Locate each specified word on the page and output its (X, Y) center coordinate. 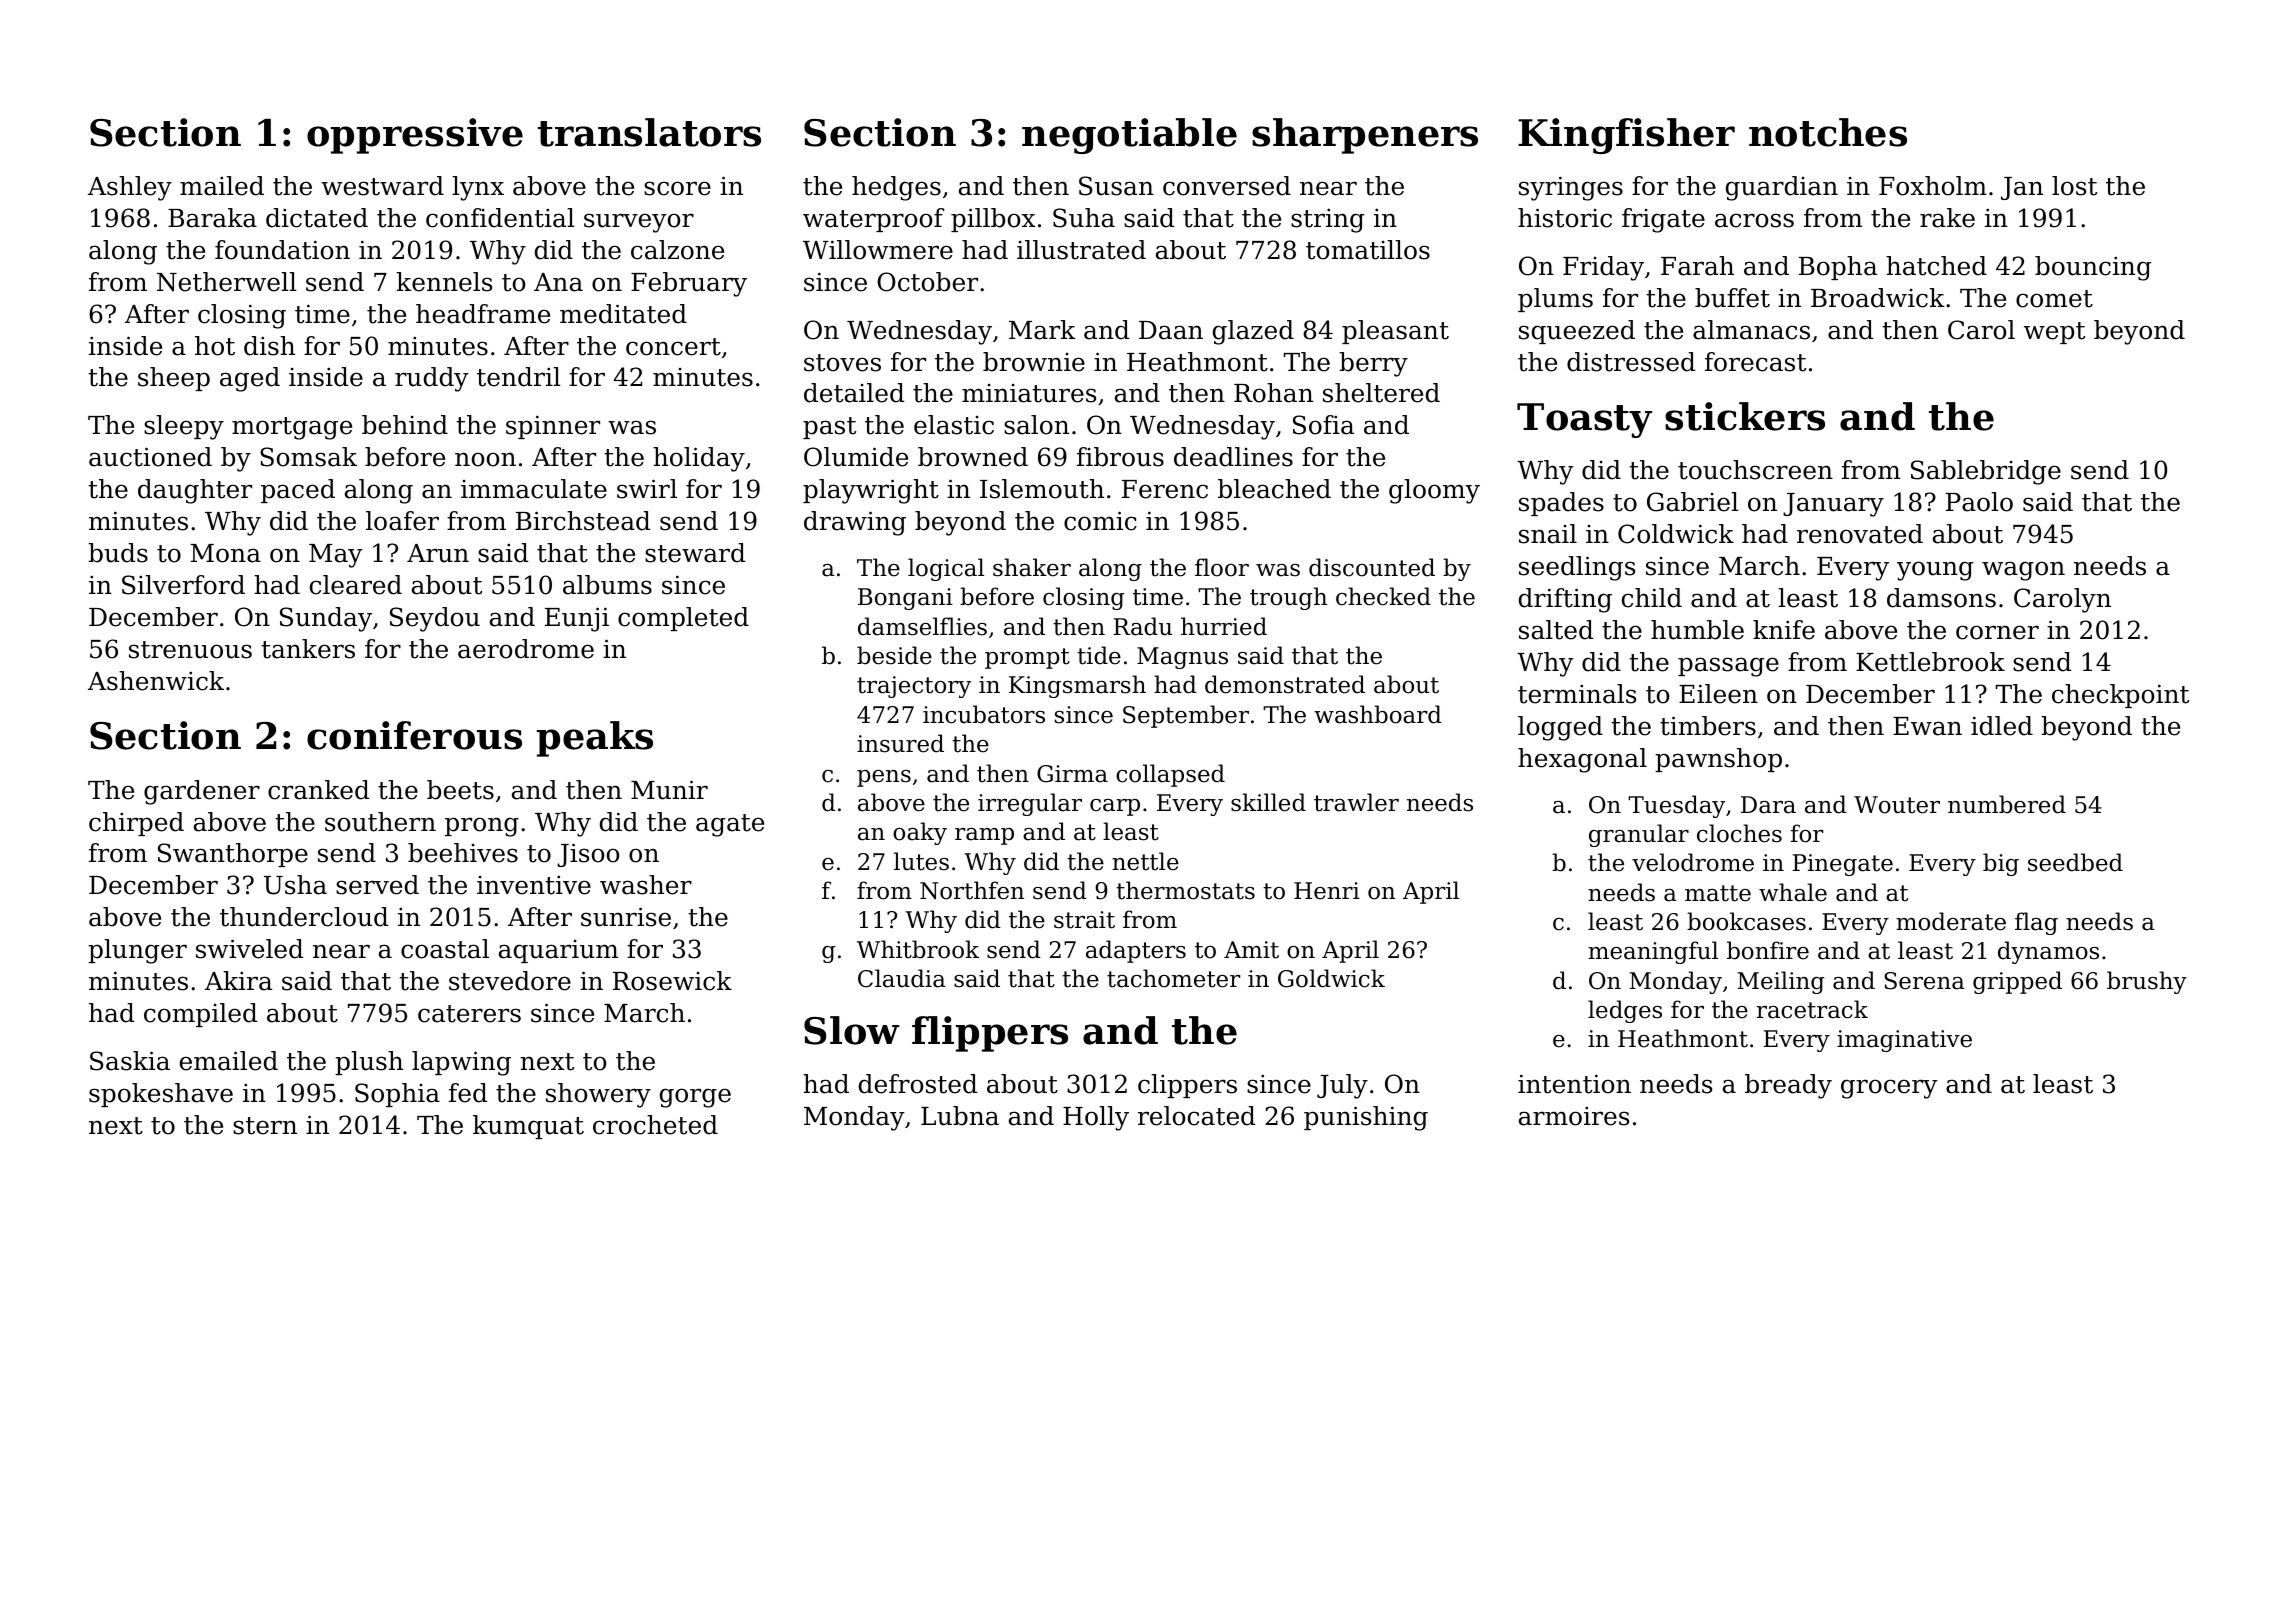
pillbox (993, 220)
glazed (1253, 332)
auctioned (150, 457)
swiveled (249, 949)
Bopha (1838, 268)
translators (649, 132)
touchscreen (1755, 470)
